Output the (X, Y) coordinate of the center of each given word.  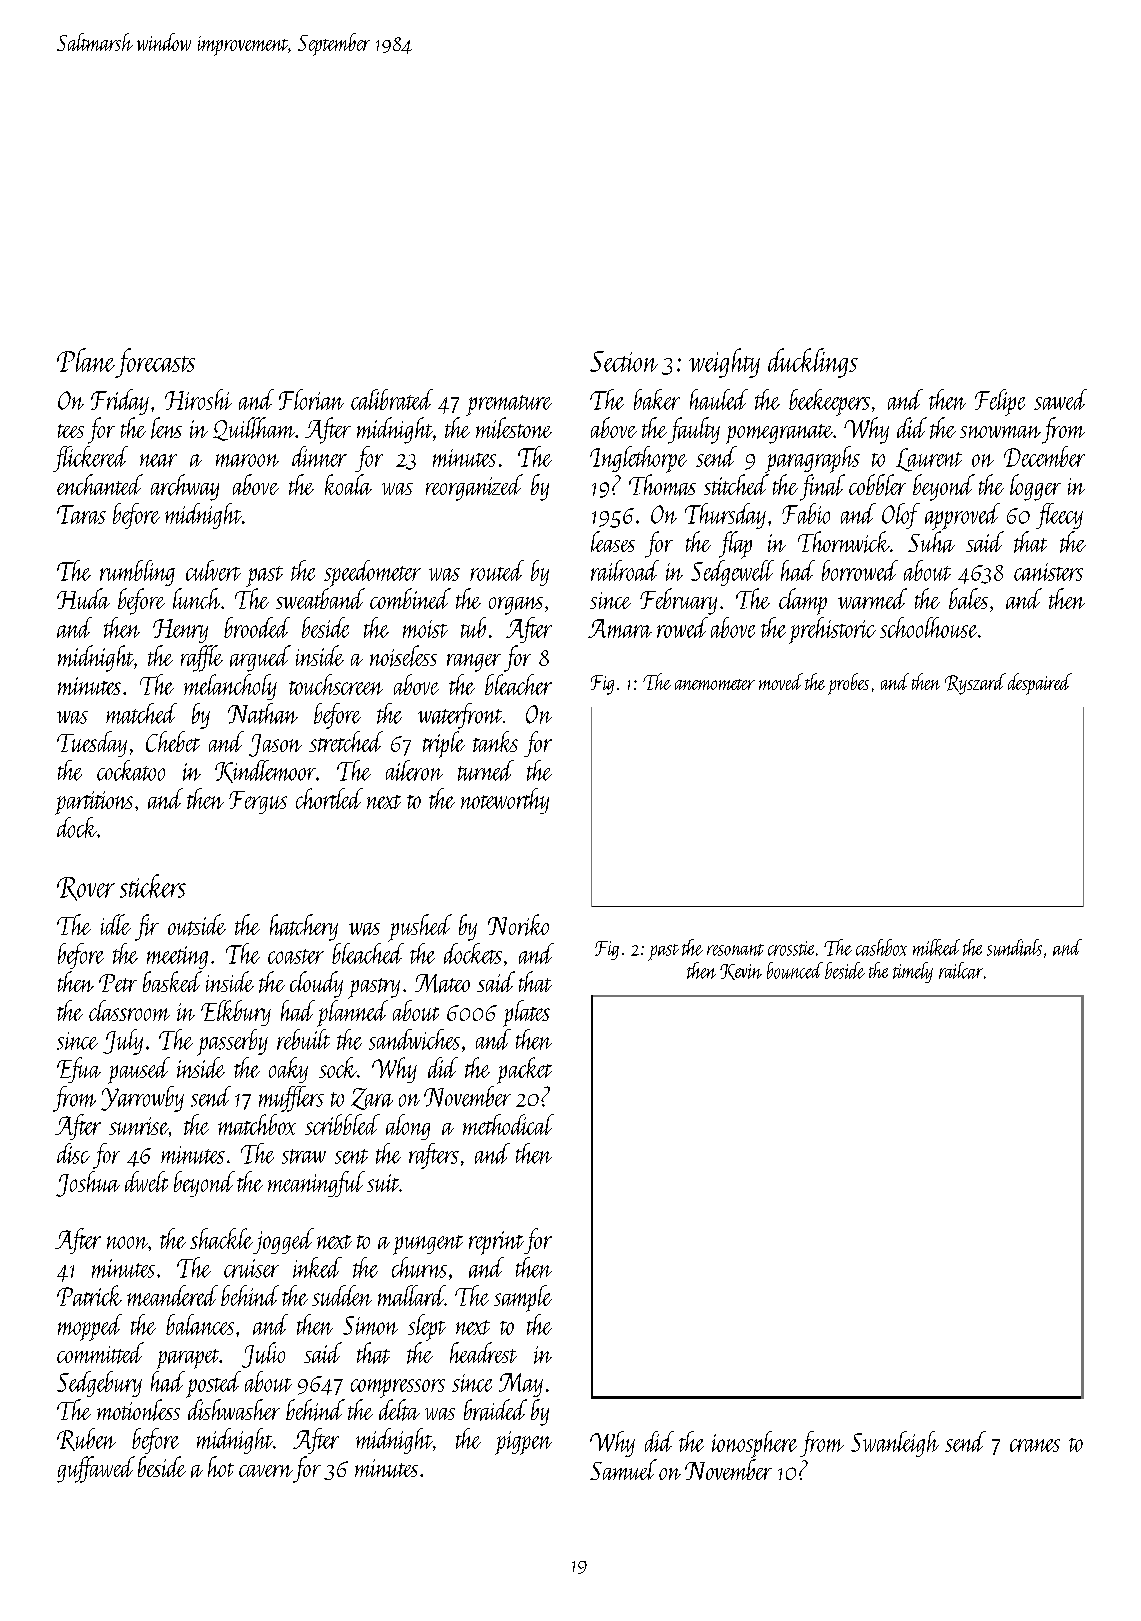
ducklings (813, 363)
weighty (724, 363)
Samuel (623, 1469)
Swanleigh (895, 1444)
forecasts (155, 363)
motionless (138, 1410)
